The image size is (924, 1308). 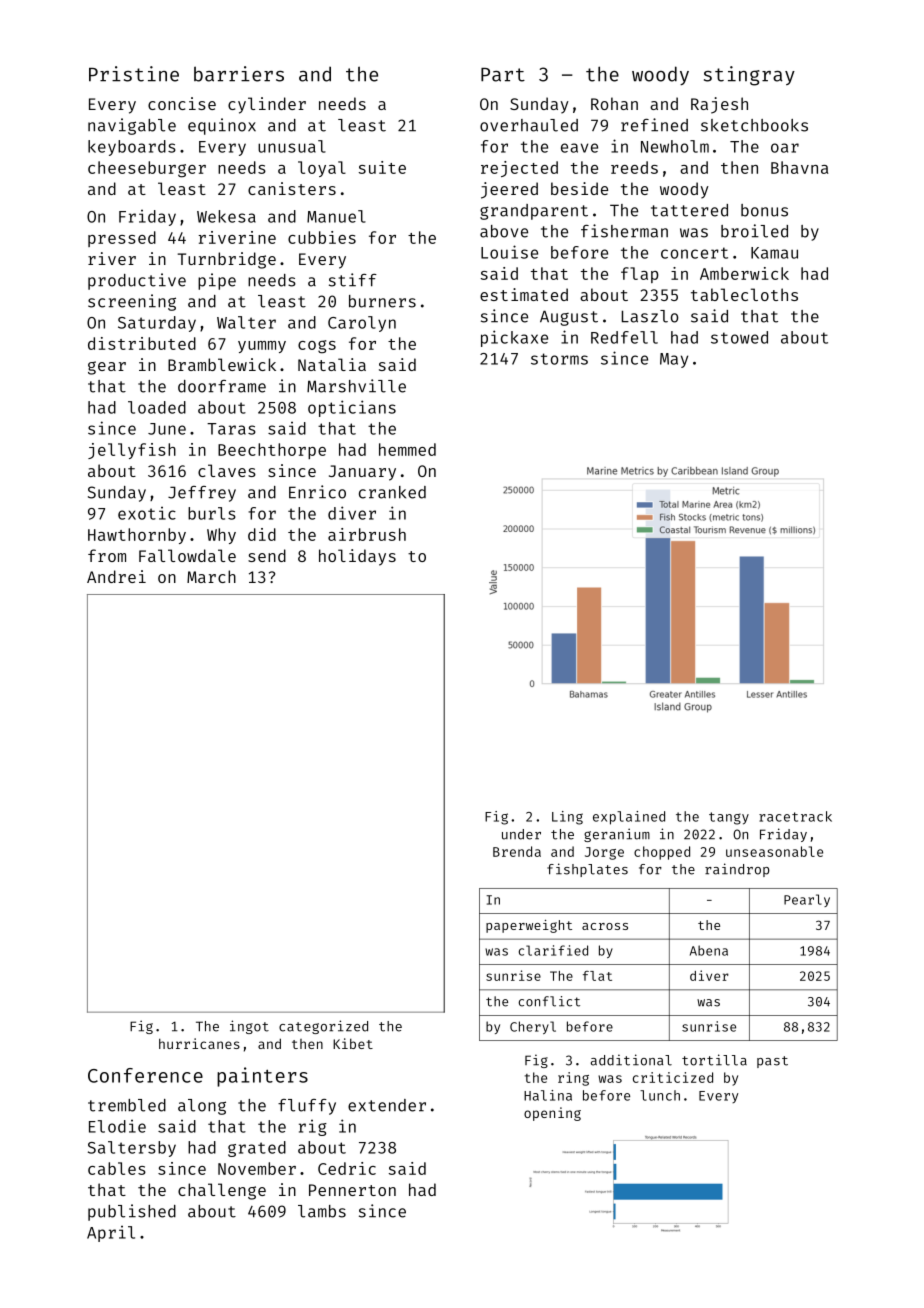 I want to click on published, so click(x=132, y=1212).
